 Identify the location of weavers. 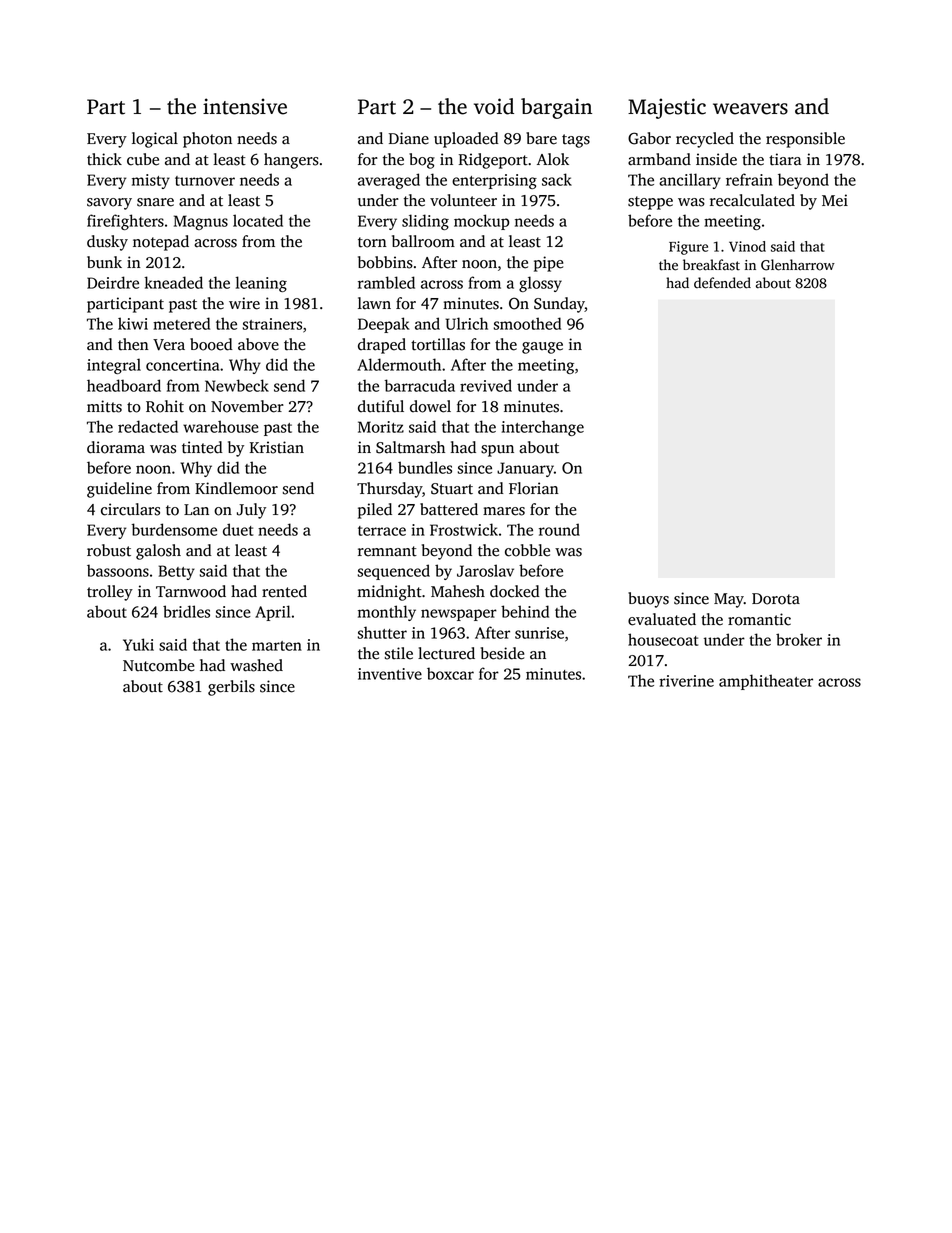
(750, 109).
